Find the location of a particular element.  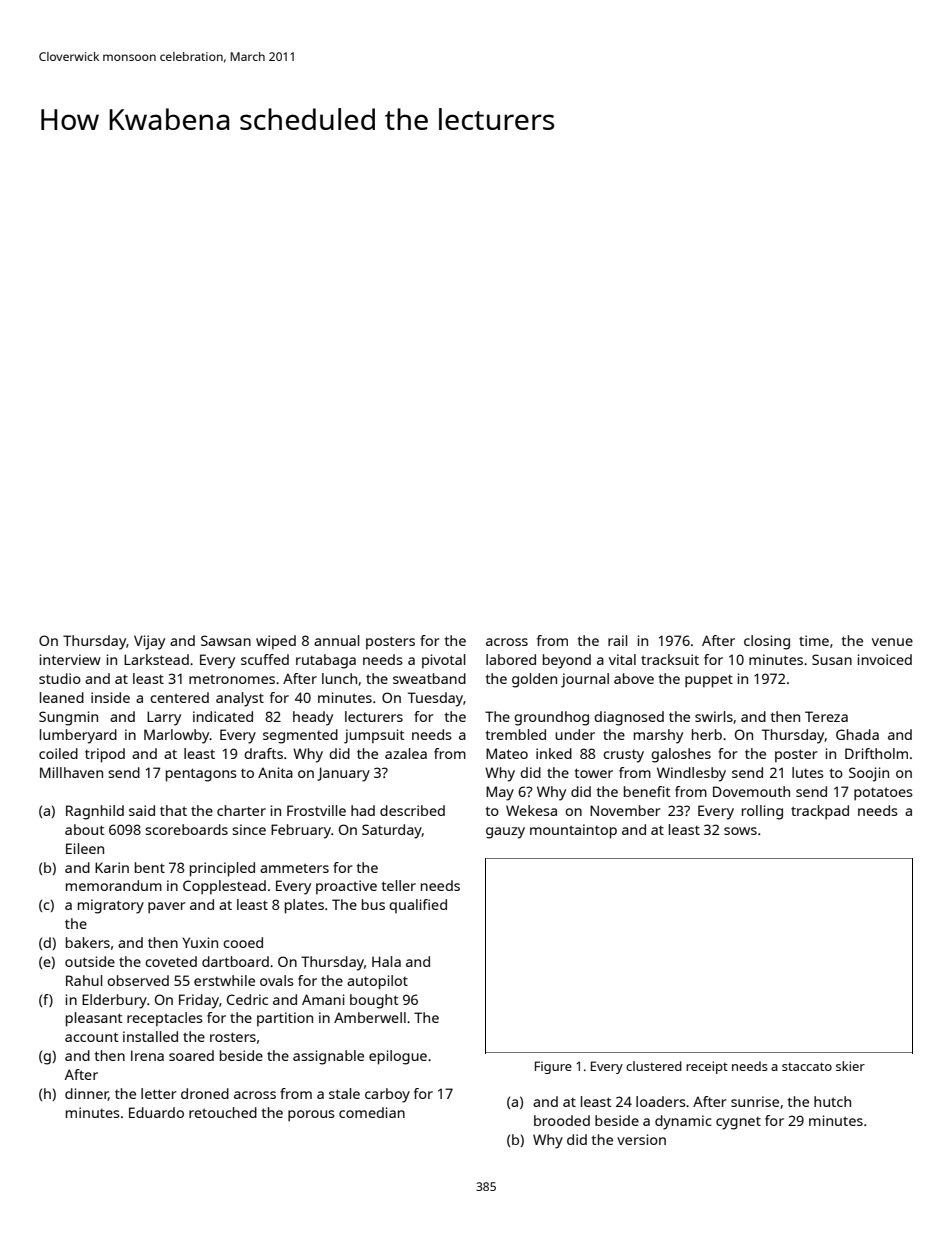

interview is located at coordinates (70, 659).
